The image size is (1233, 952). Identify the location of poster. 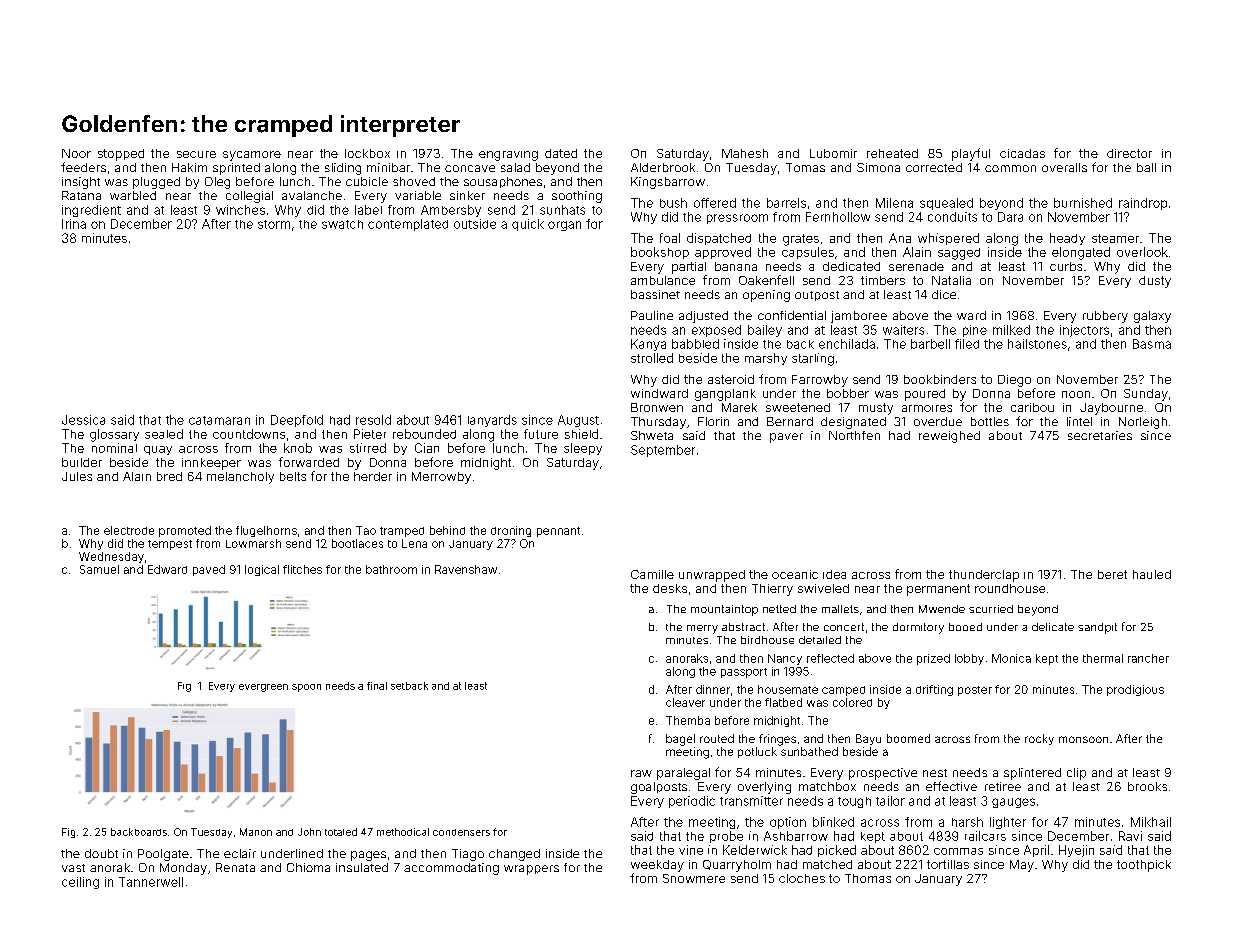
(975, 691).
